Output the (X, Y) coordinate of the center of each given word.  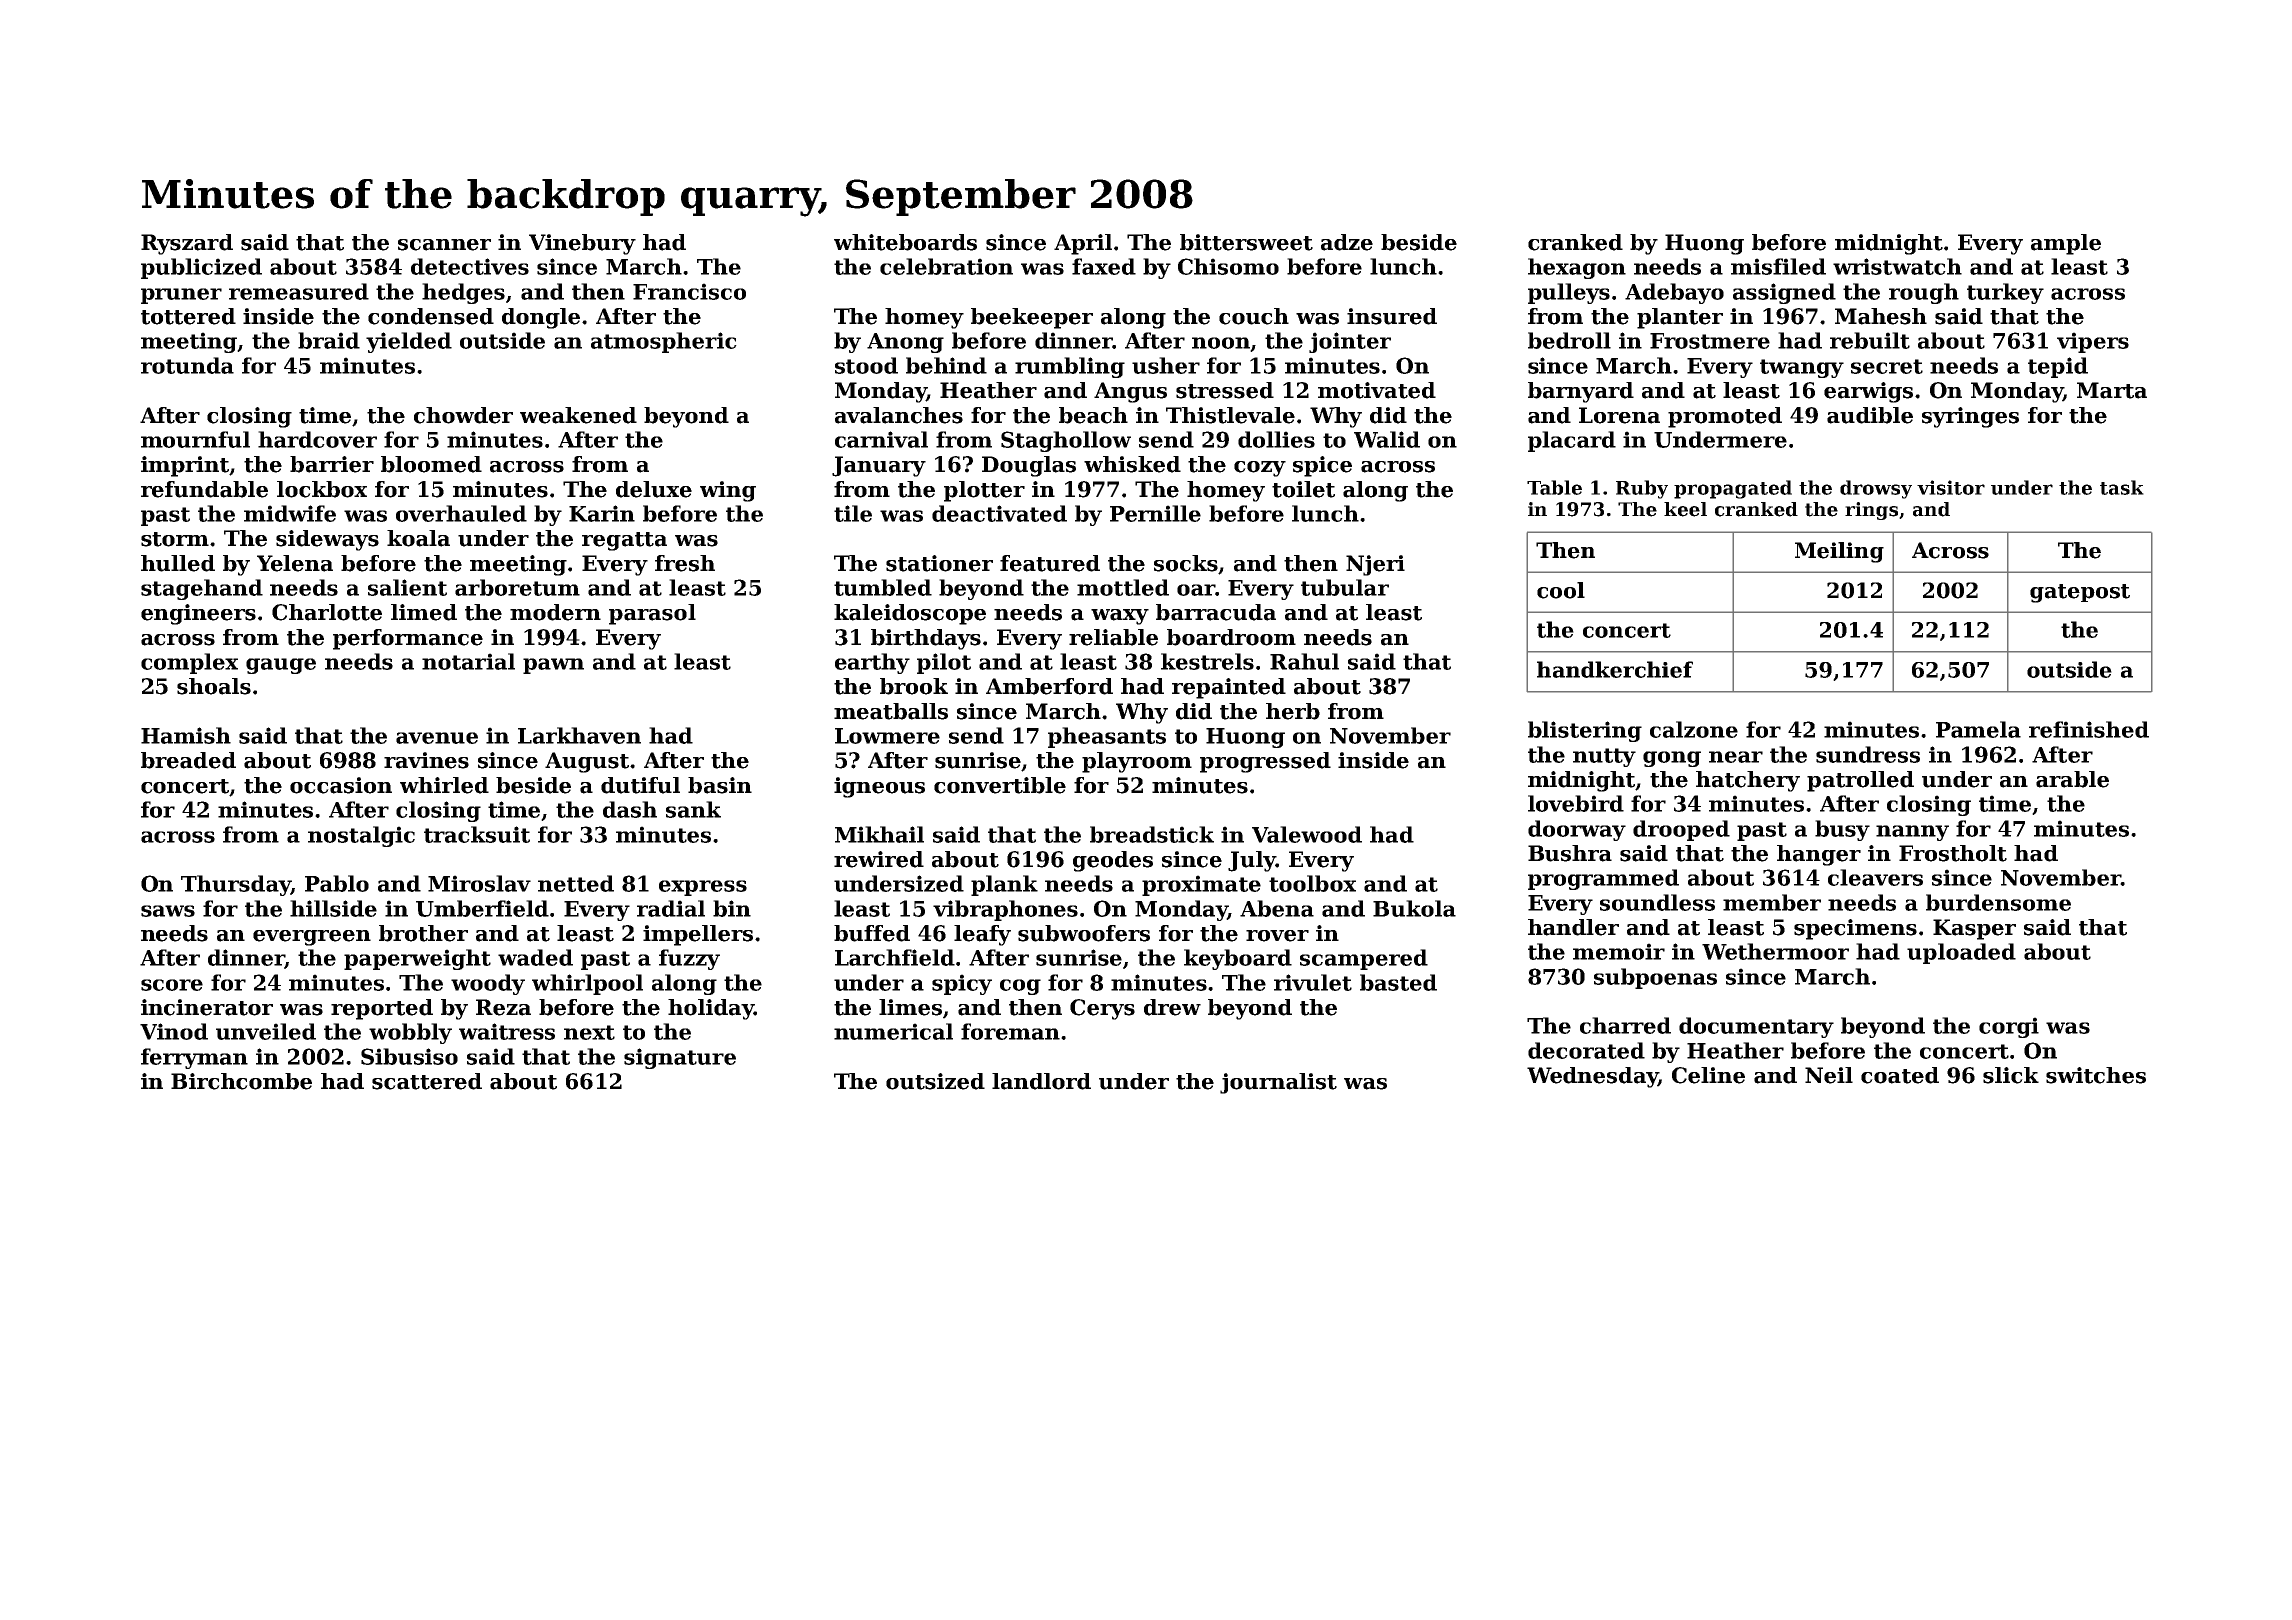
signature (680, 1058)
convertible (1000, 785)
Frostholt (1953, 853)
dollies (1276, 439)
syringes (1970, 417)
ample (2066, 244)
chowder (463, 415)
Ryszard (187, 244)
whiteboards (905, 242)
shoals (214, 686)
